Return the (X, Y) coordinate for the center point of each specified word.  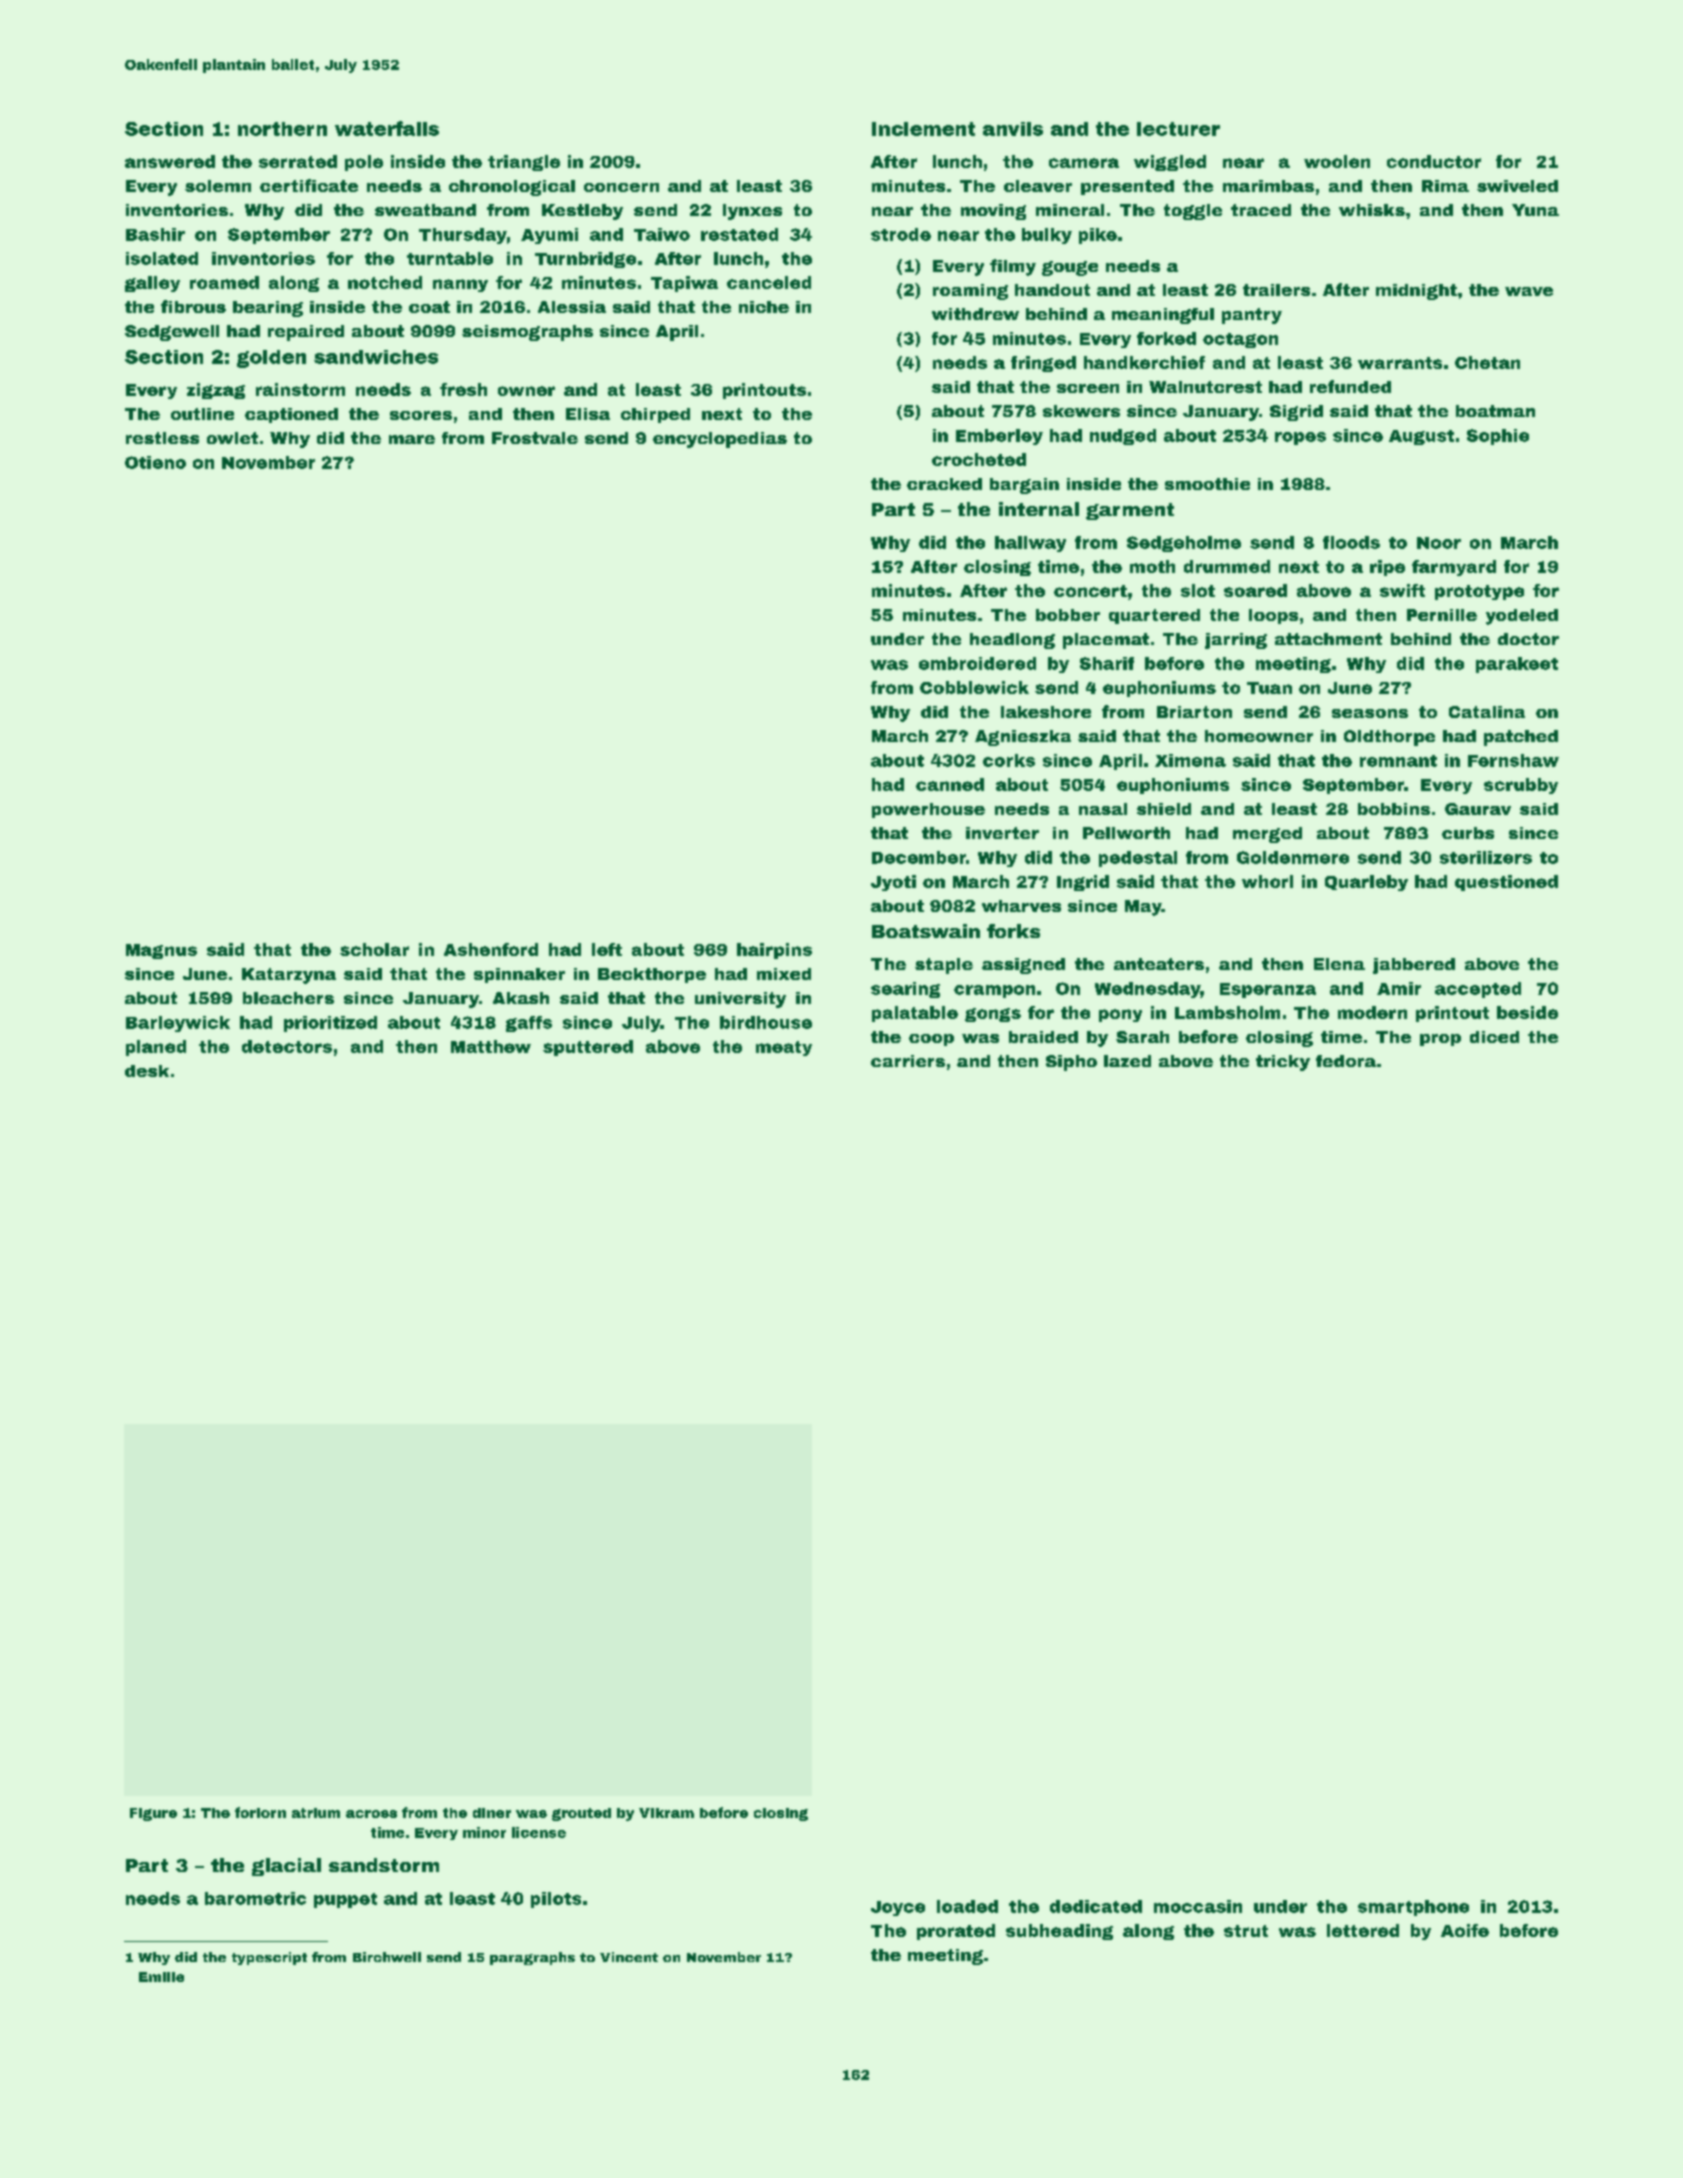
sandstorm (384, 1865)
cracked (944, 484)
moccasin (1198, 1906)
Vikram (666, 1813)
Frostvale (535, 438)
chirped (655, 415)
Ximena (1190, 760)
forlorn (260, 1812)
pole (364, 163)
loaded (967, 1906)
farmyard (1454, 568)
